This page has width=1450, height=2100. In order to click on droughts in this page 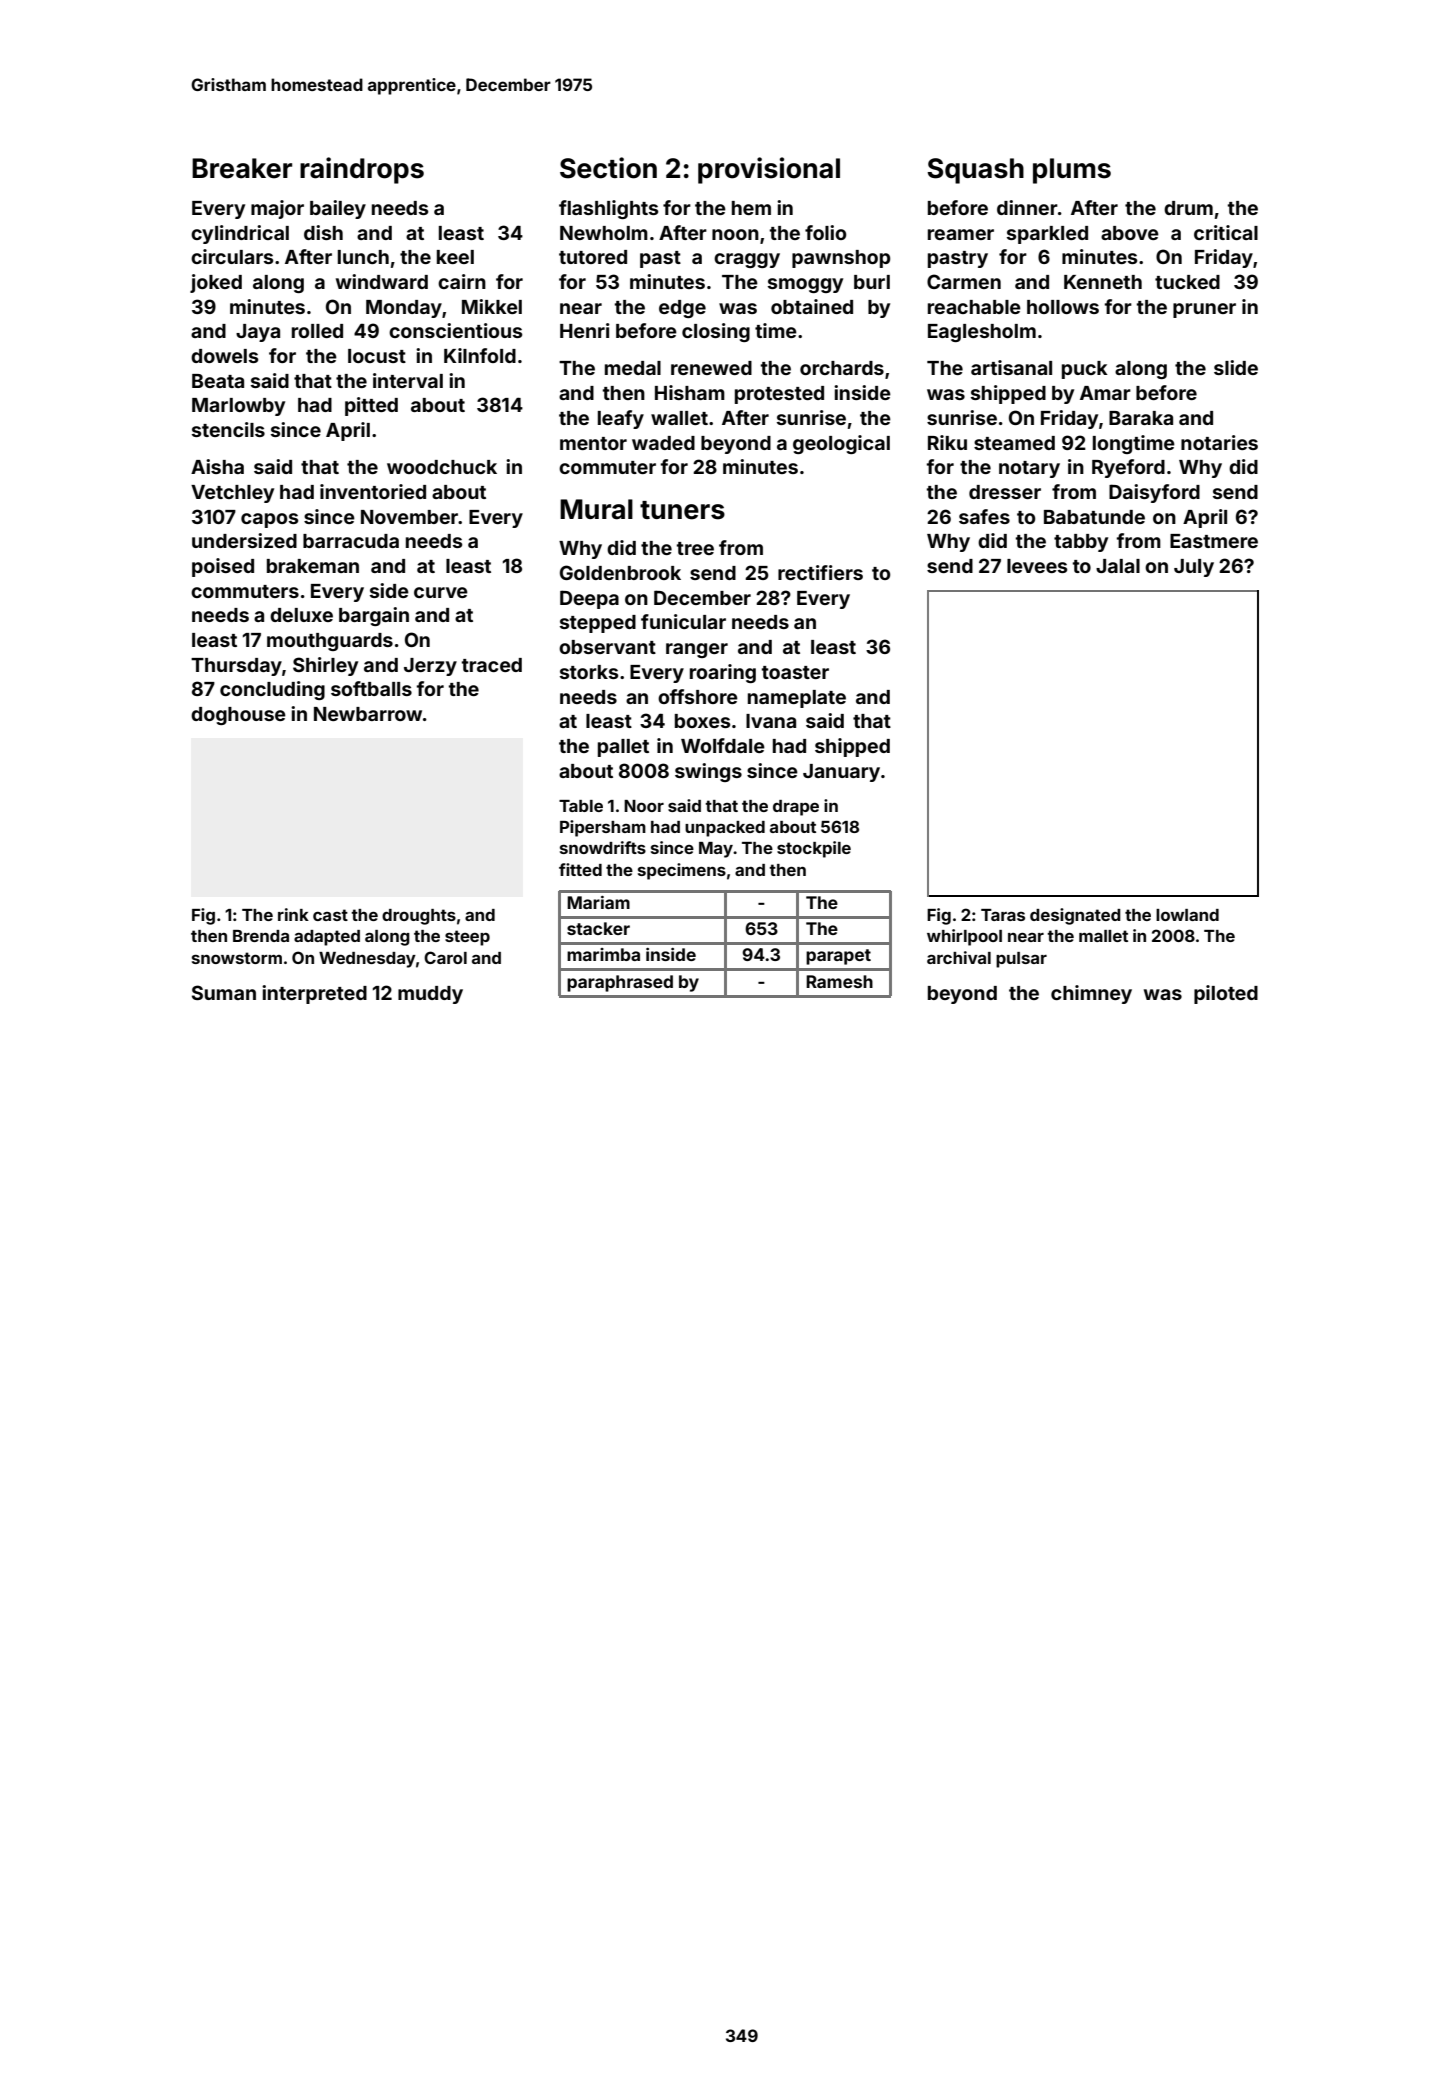, I will do `click(419, 917)`.
